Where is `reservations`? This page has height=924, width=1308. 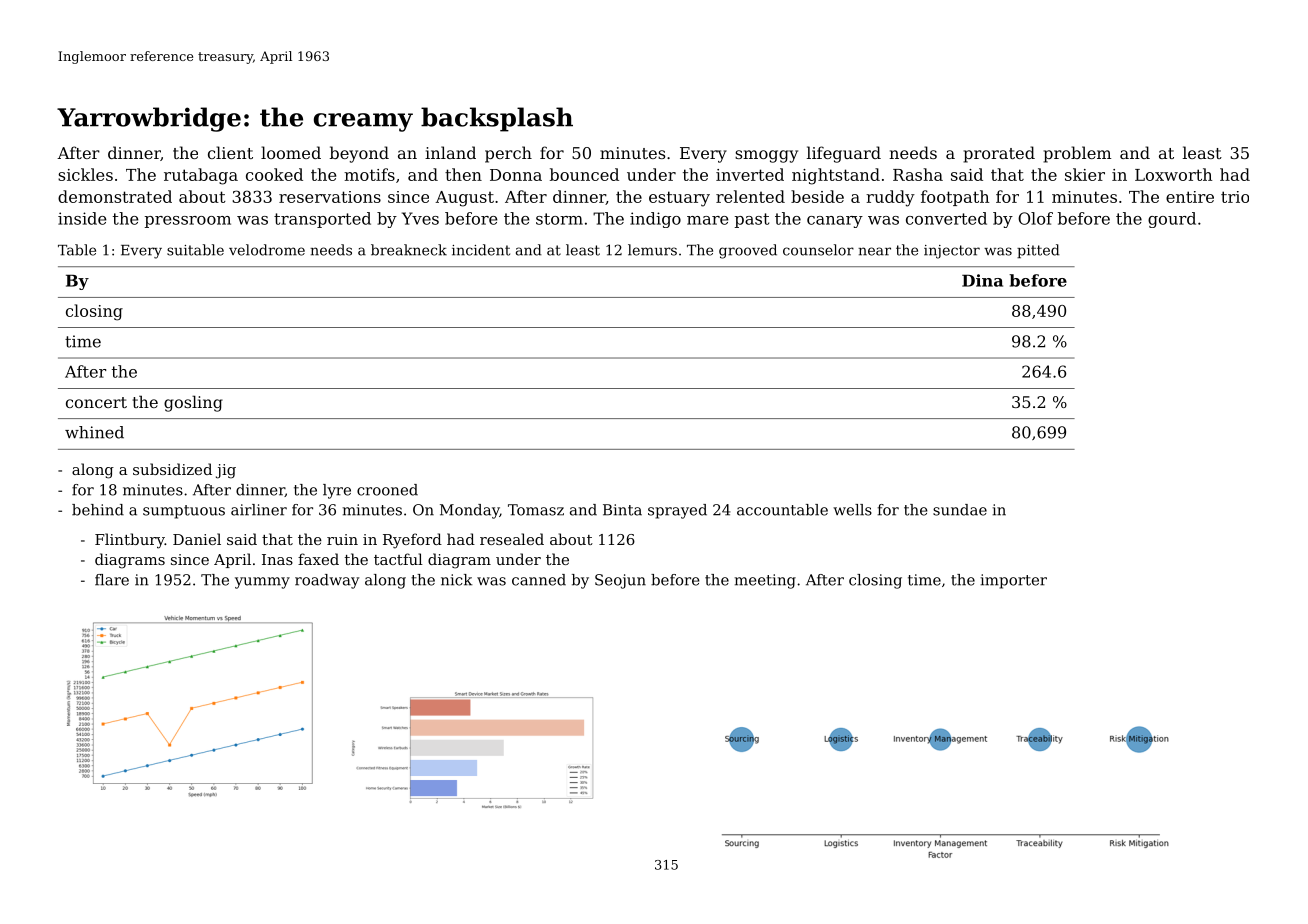
reservations is located at coordinates (330, 197).
